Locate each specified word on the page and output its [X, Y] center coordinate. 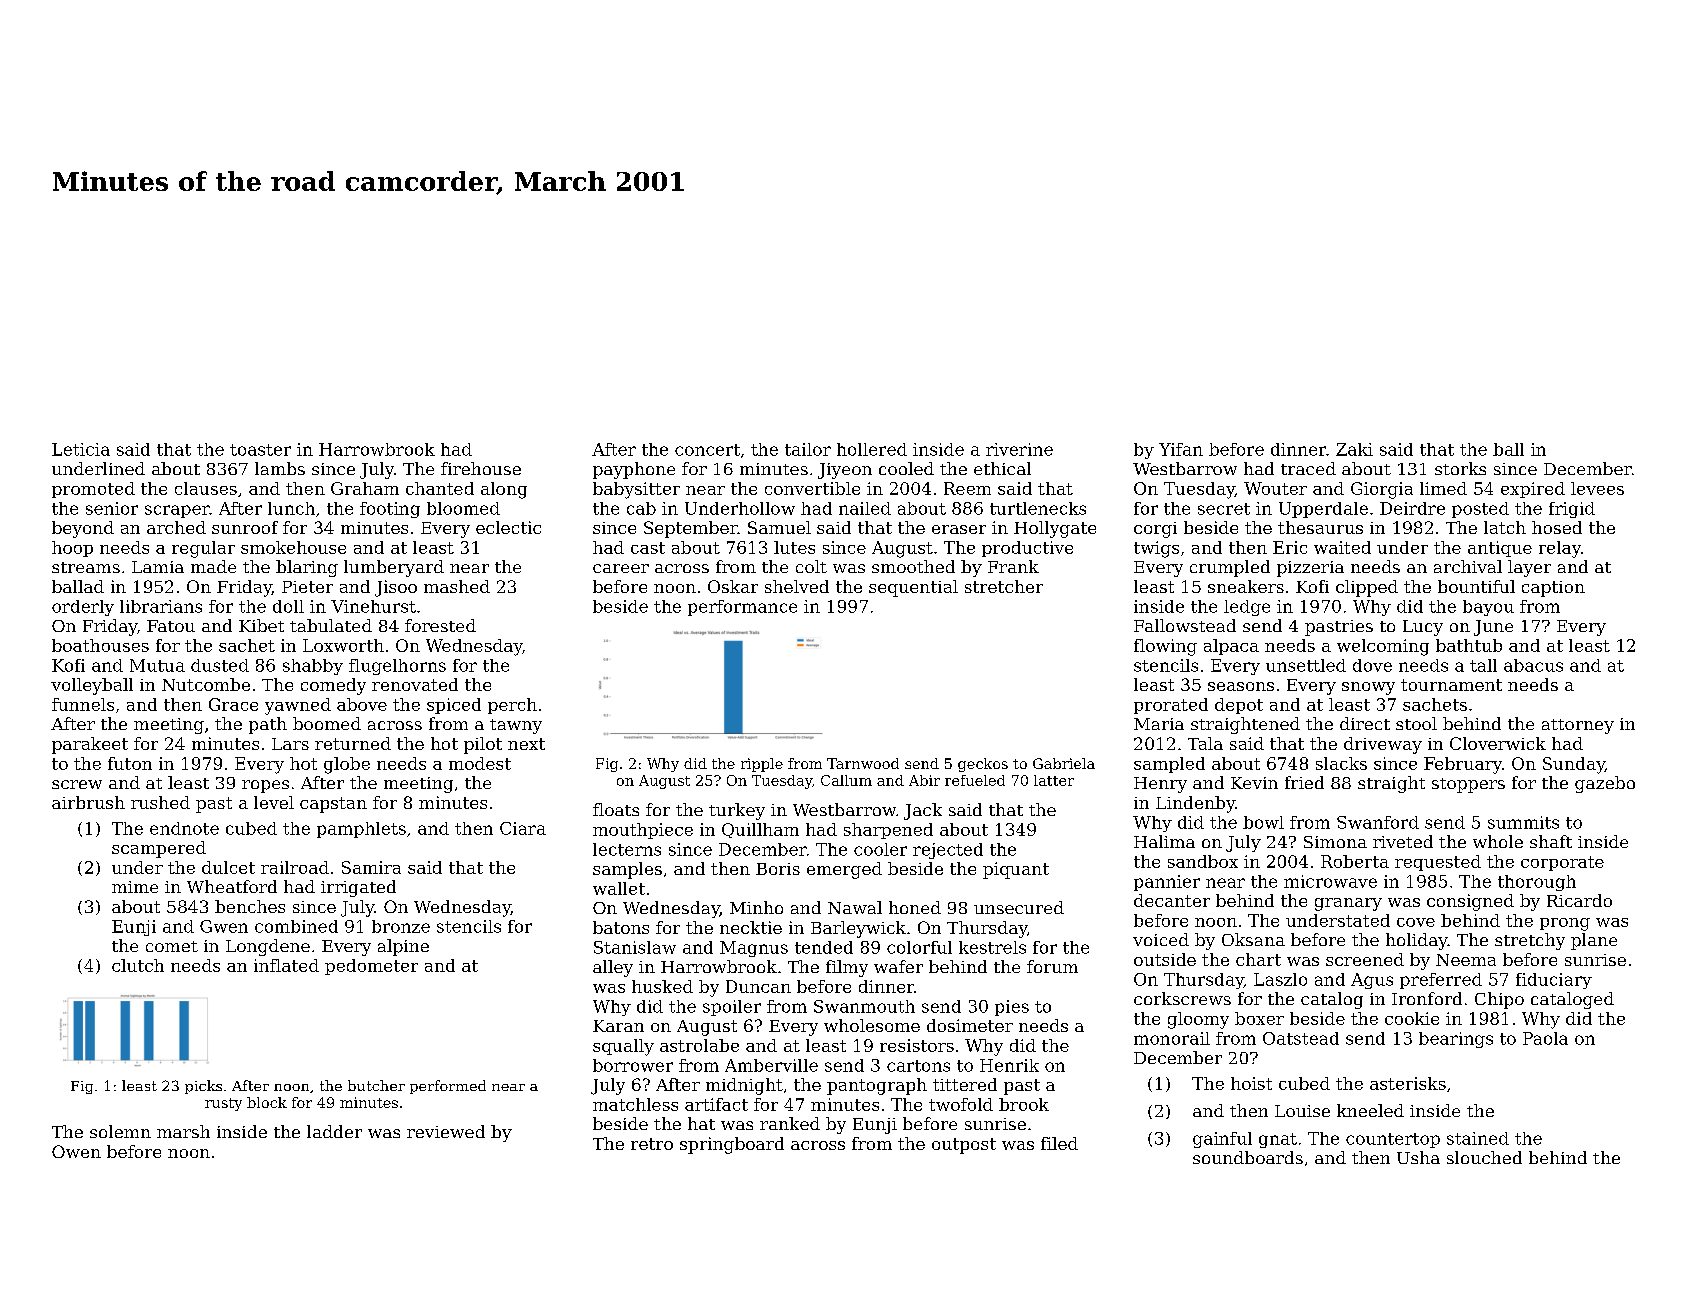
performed [448, 1087]
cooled [906, 468]
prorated [1171, 706]
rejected [948, 851]
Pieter [307, 587]
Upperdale [1323, 510]
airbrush [88, 802]
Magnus [754, 949]
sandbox [1203, 861]
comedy [333, 686]
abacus [1533, 665]
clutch [138, 965]
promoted [93, 490]
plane [1594, 941]
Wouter [1275, 488]
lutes [794, 547]
